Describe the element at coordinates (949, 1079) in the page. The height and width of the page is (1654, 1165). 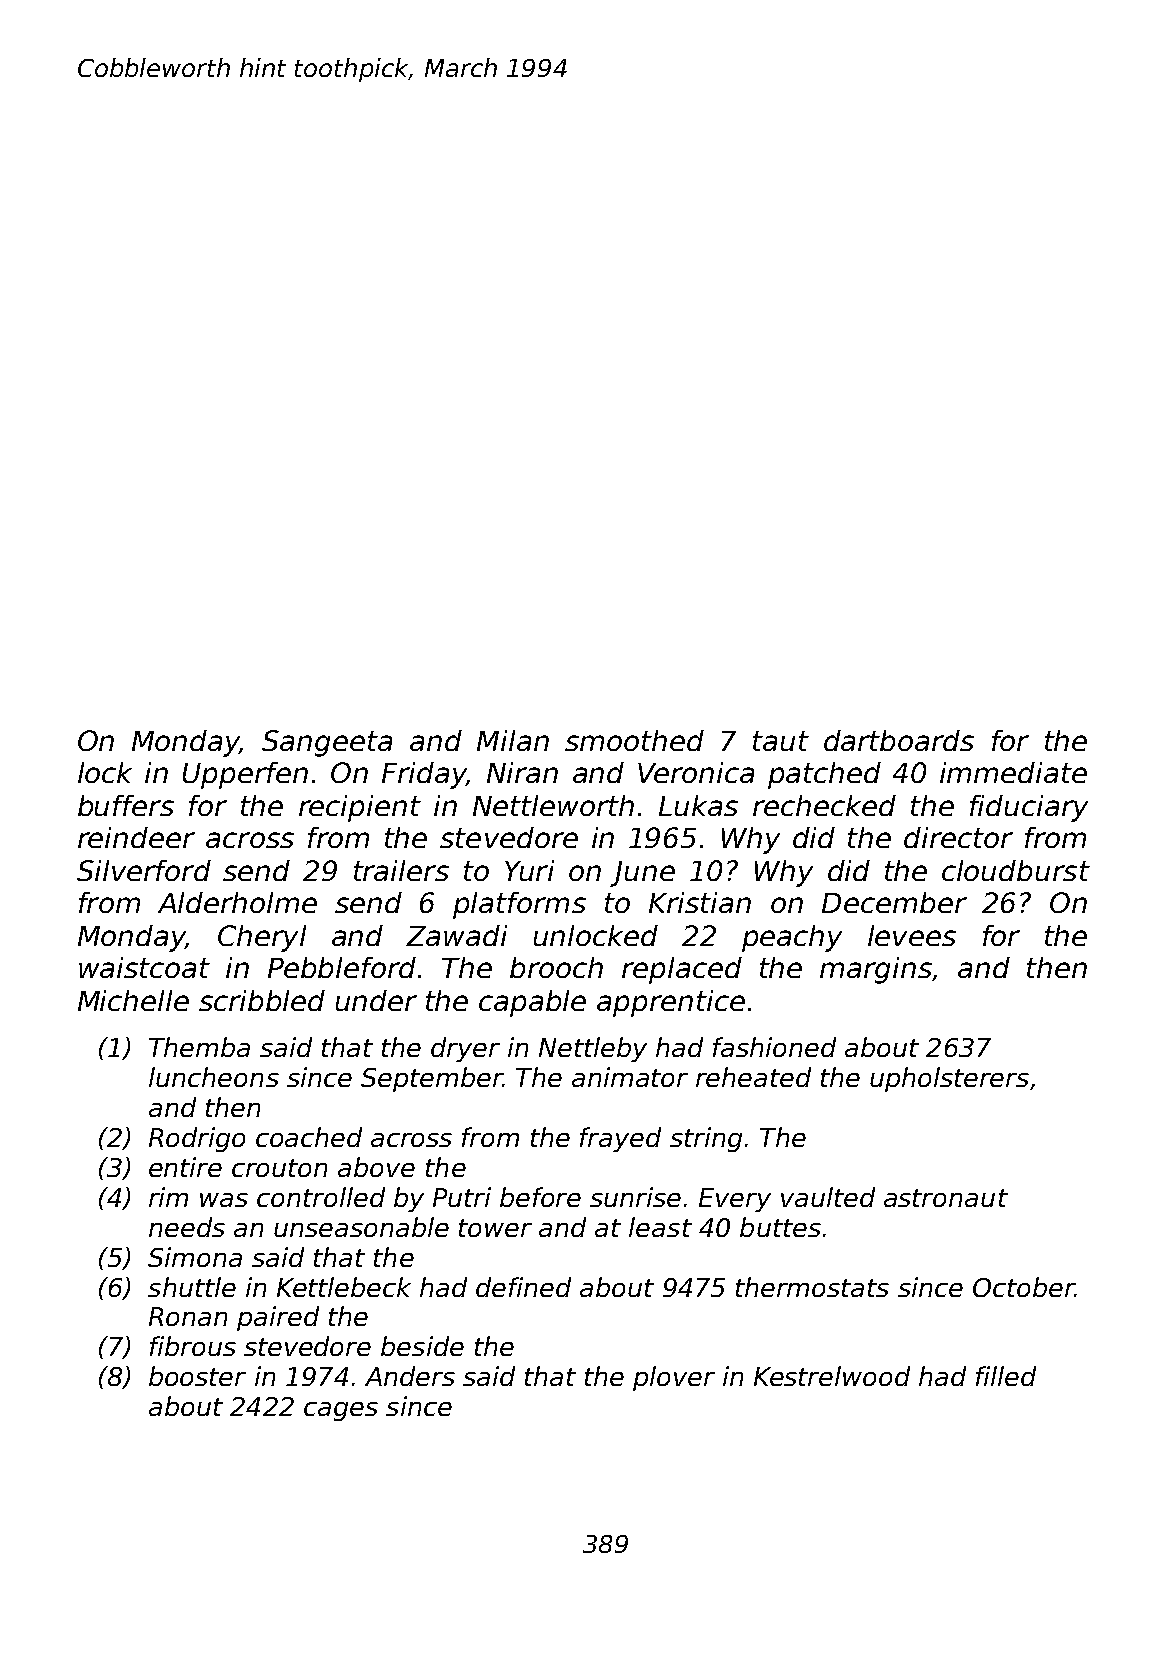
I see `upholsterers` at that location.
